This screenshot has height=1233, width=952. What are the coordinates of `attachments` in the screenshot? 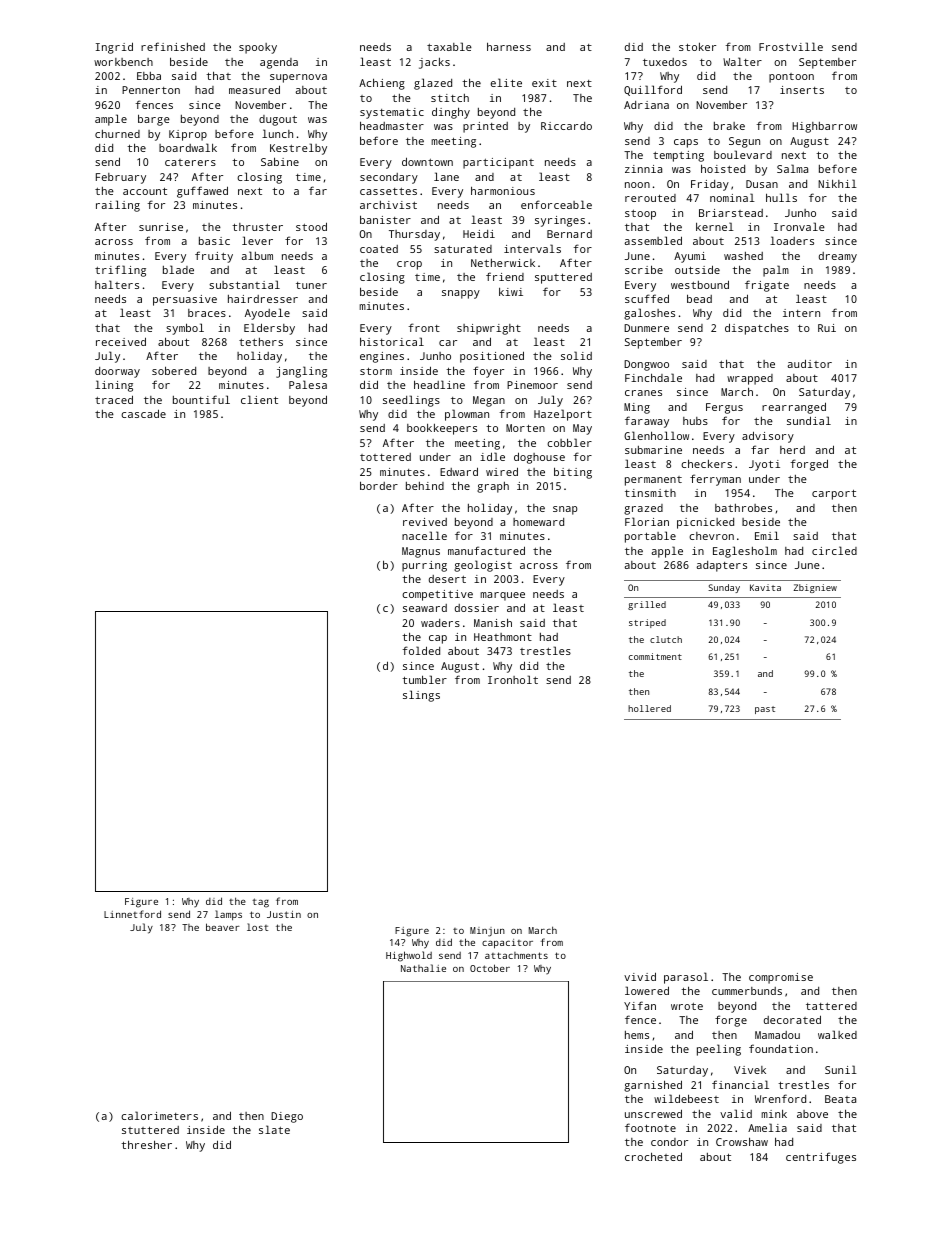 It's located at (516, 955).
